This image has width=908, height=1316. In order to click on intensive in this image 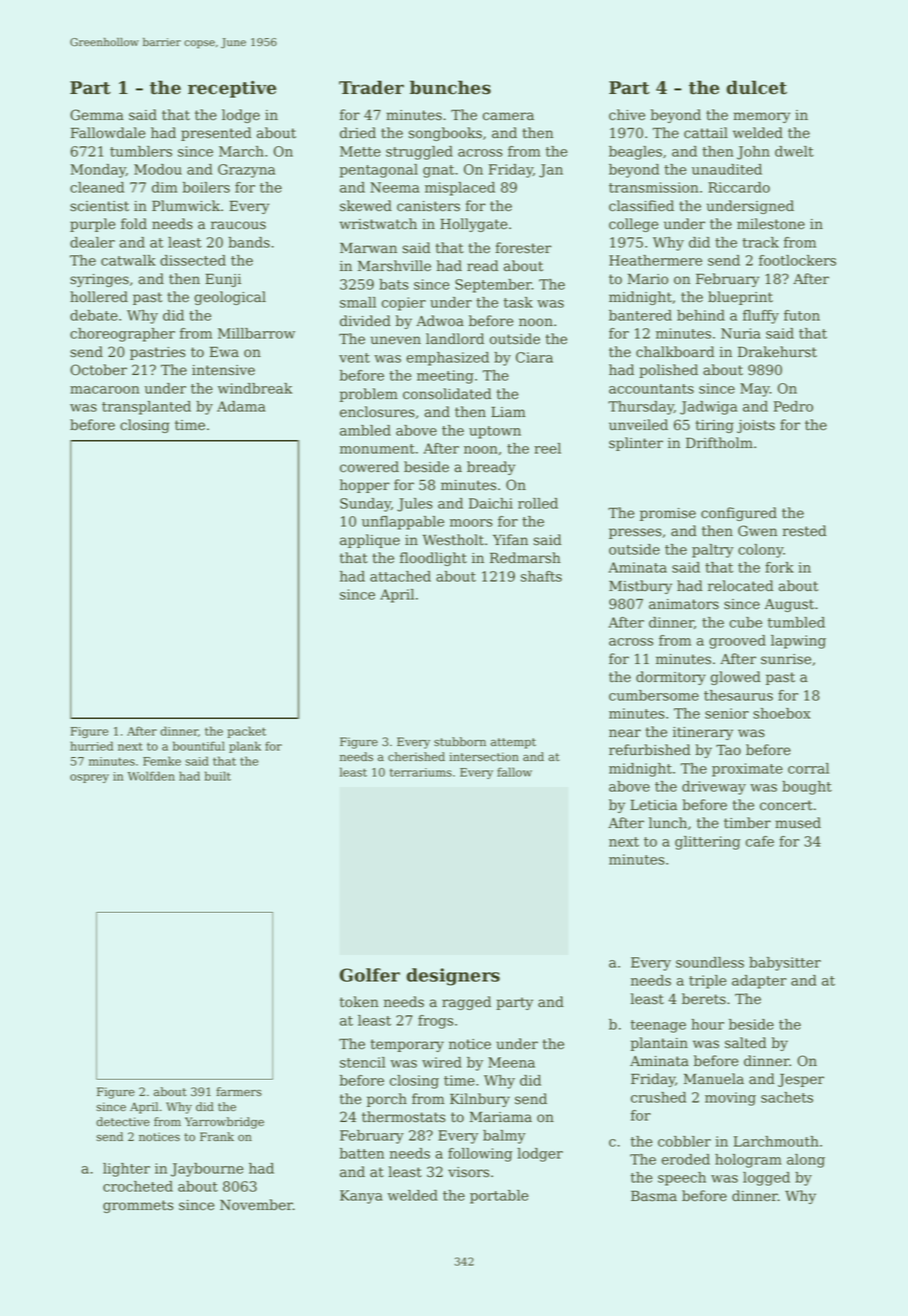, I will do `click(223, 370)`.
